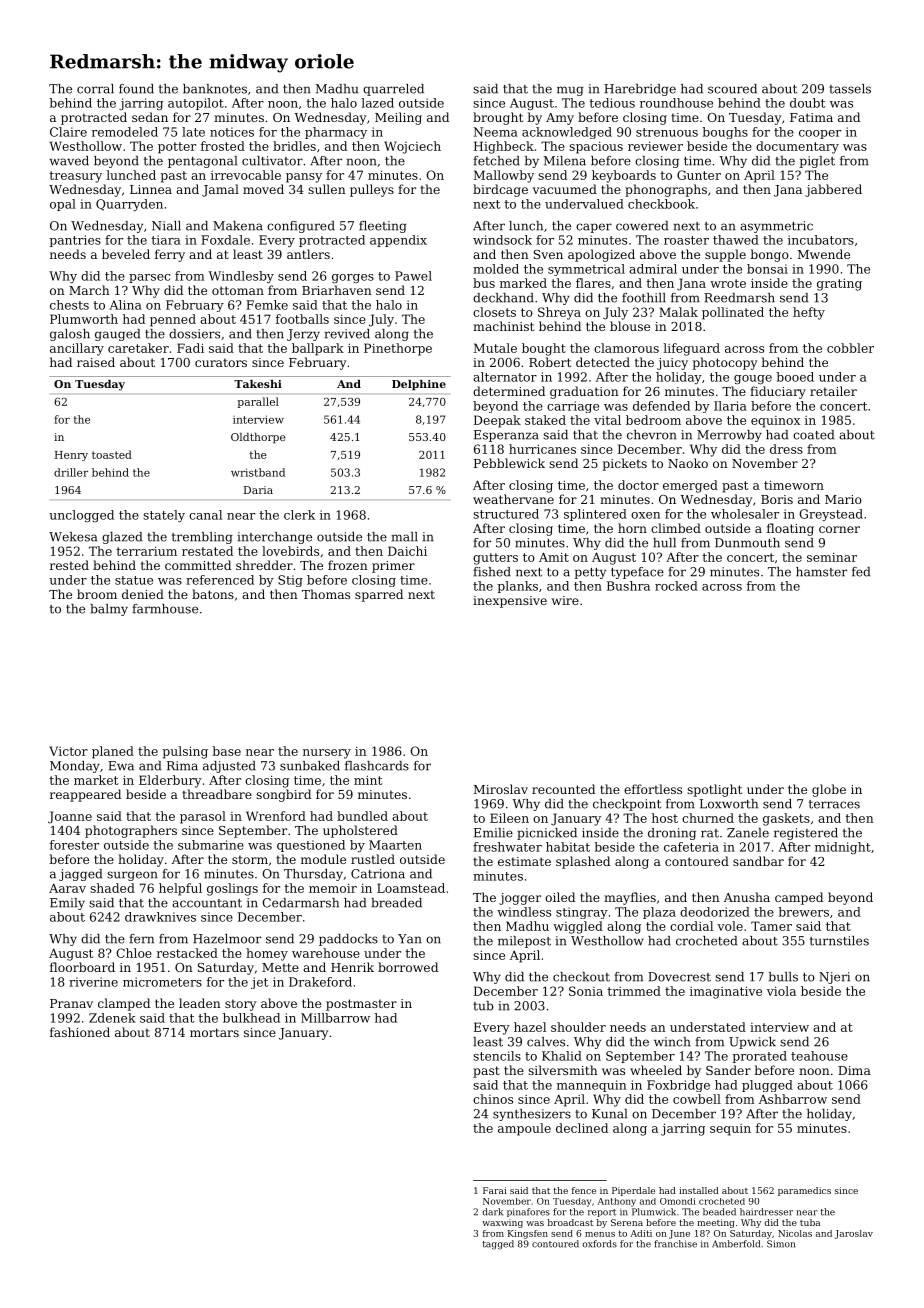  I want to click on brought, so click(498, 118).
